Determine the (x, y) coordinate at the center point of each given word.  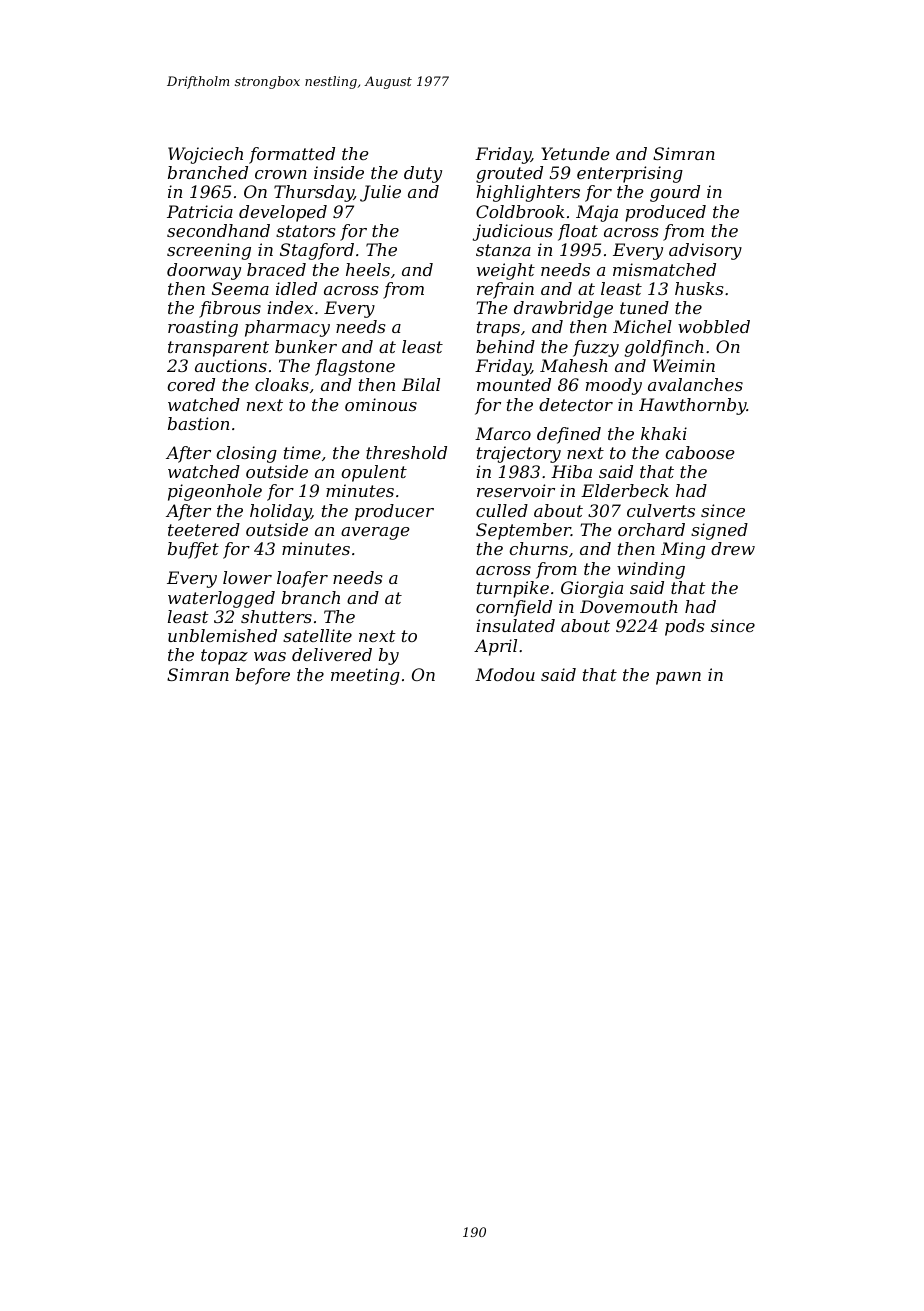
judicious (513, 232)
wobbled (714, 326)
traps (498, 329)
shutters (276, 616)
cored (191, 384)
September (523, 531)
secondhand (218, 230)
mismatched (664, 269)
